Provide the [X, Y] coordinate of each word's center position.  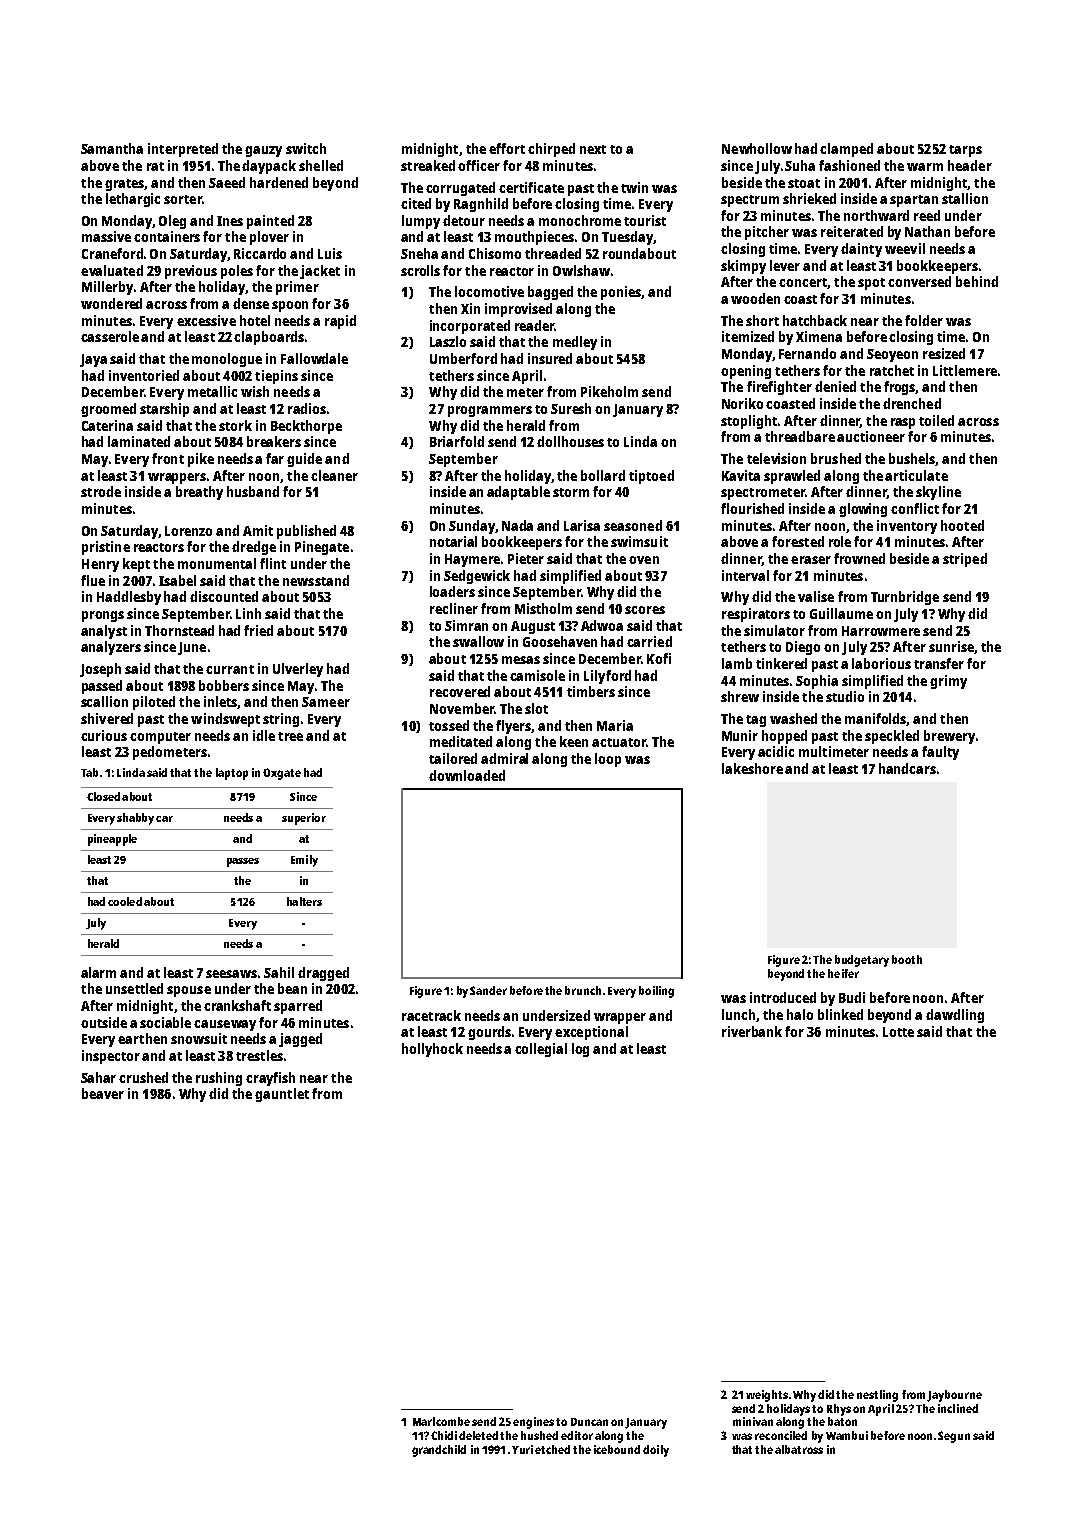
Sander [488, 990]
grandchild [439, 1451]
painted [270, 222]
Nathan [927, 231]
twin [634, 187]
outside [104, 1022]
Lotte [898, 1032]
